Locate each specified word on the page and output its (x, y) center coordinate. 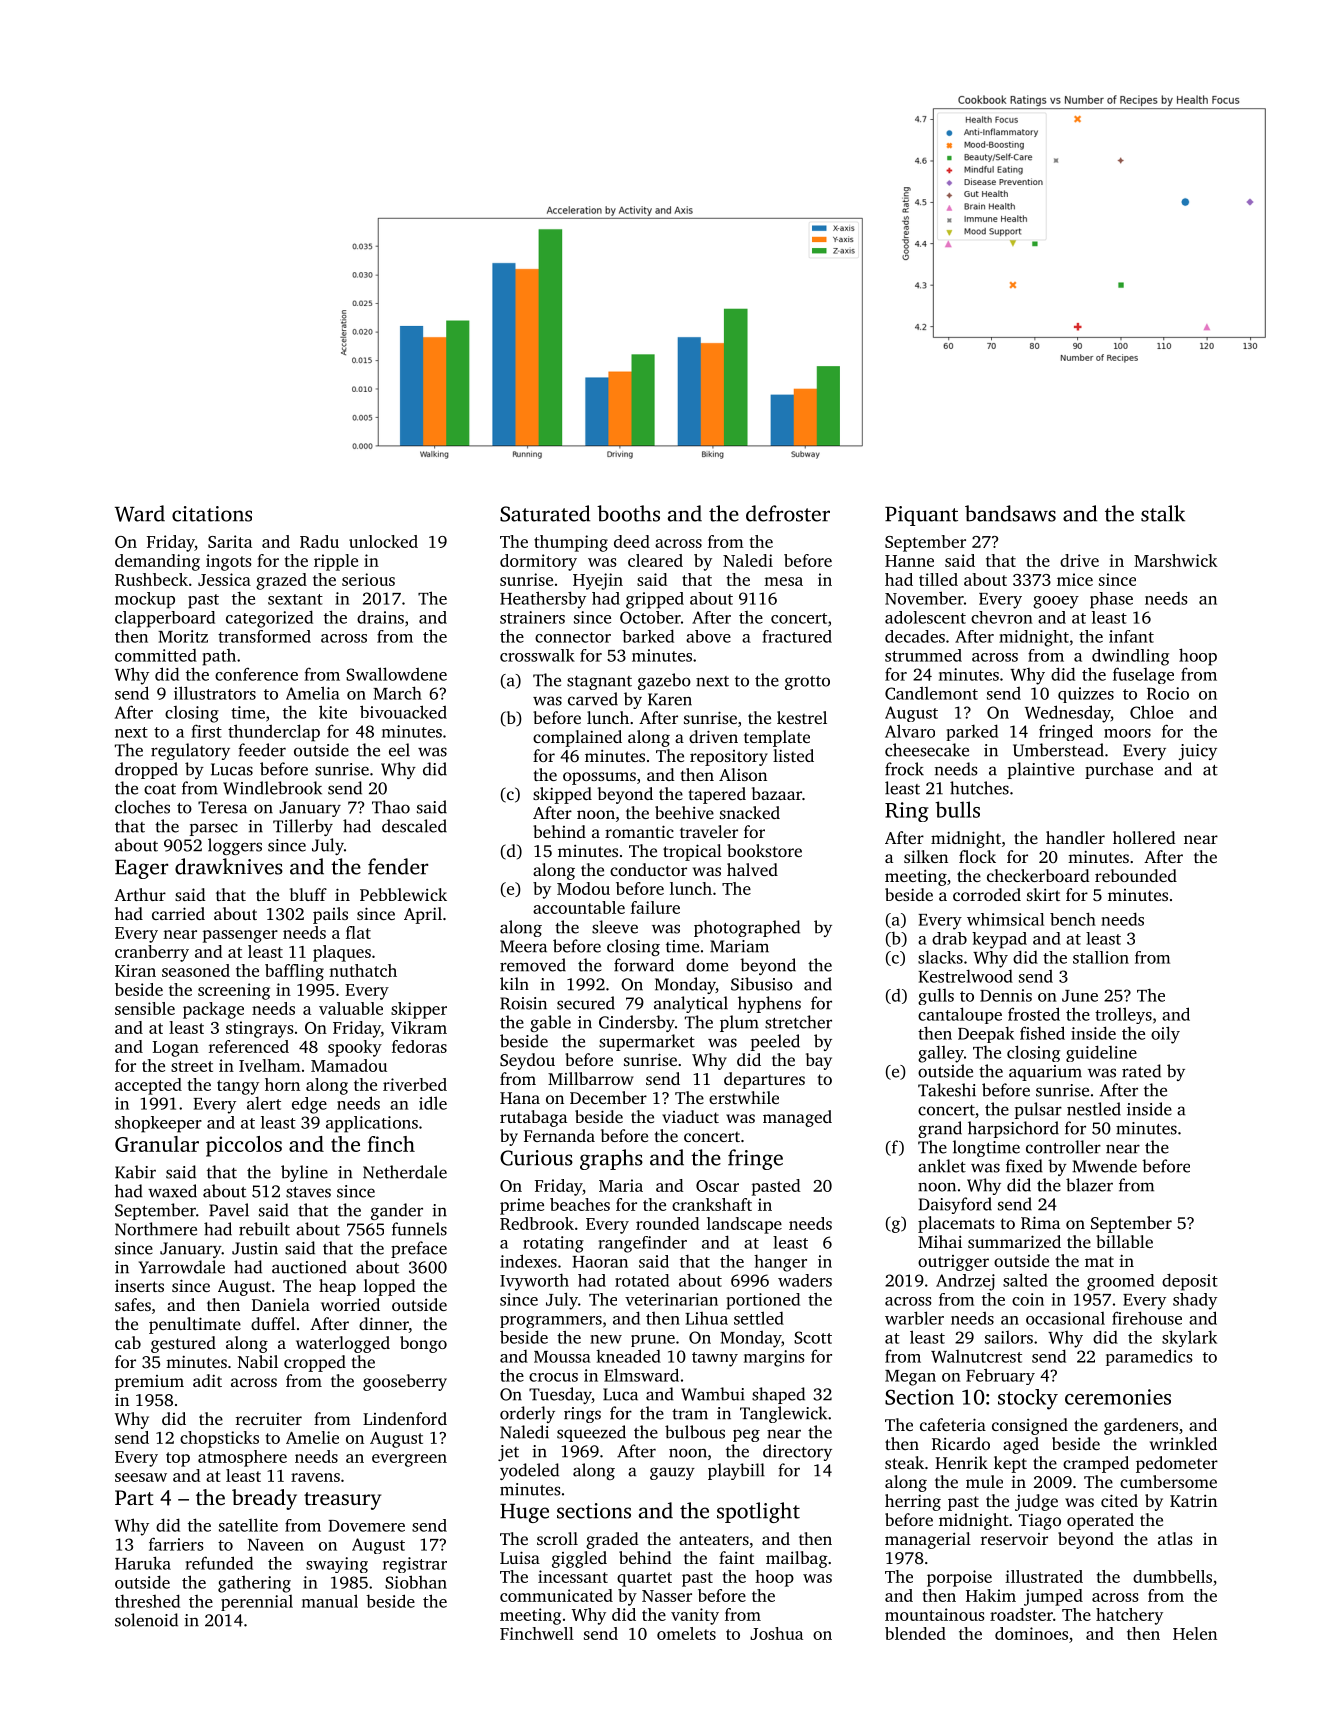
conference (256, 674)
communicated (556, 1595)
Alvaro (910, 731)
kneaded (628, 1356)
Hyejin (598, 581)
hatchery (1129, 1616)
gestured (183, 1344)
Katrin (1193, 1501)
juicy (1197, 752)
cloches (142, 807)
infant (1131, 636)
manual (330, 1601)
